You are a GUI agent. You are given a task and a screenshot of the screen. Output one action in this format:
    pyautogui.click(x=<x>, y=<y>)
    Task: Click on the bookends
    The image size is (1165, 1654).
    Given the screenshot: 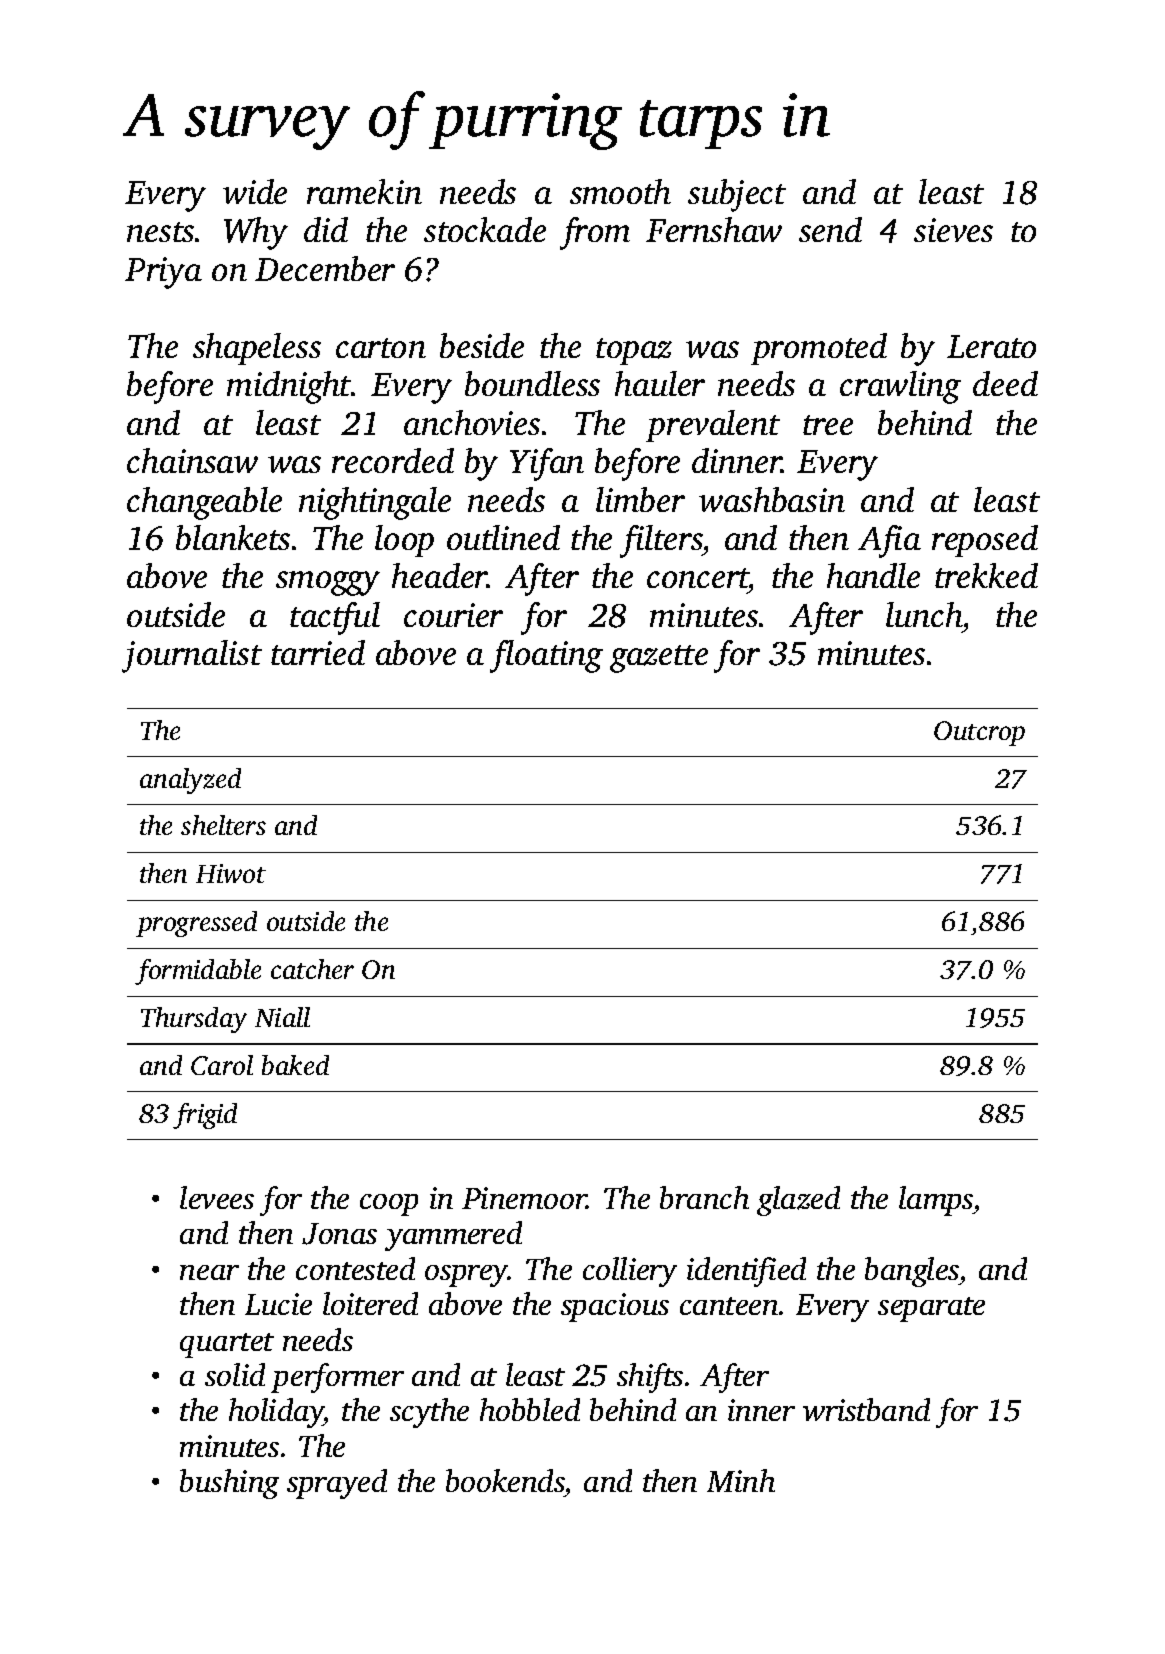 What is the action you would take?
    pyautogui.click(x=505, y=1480)
